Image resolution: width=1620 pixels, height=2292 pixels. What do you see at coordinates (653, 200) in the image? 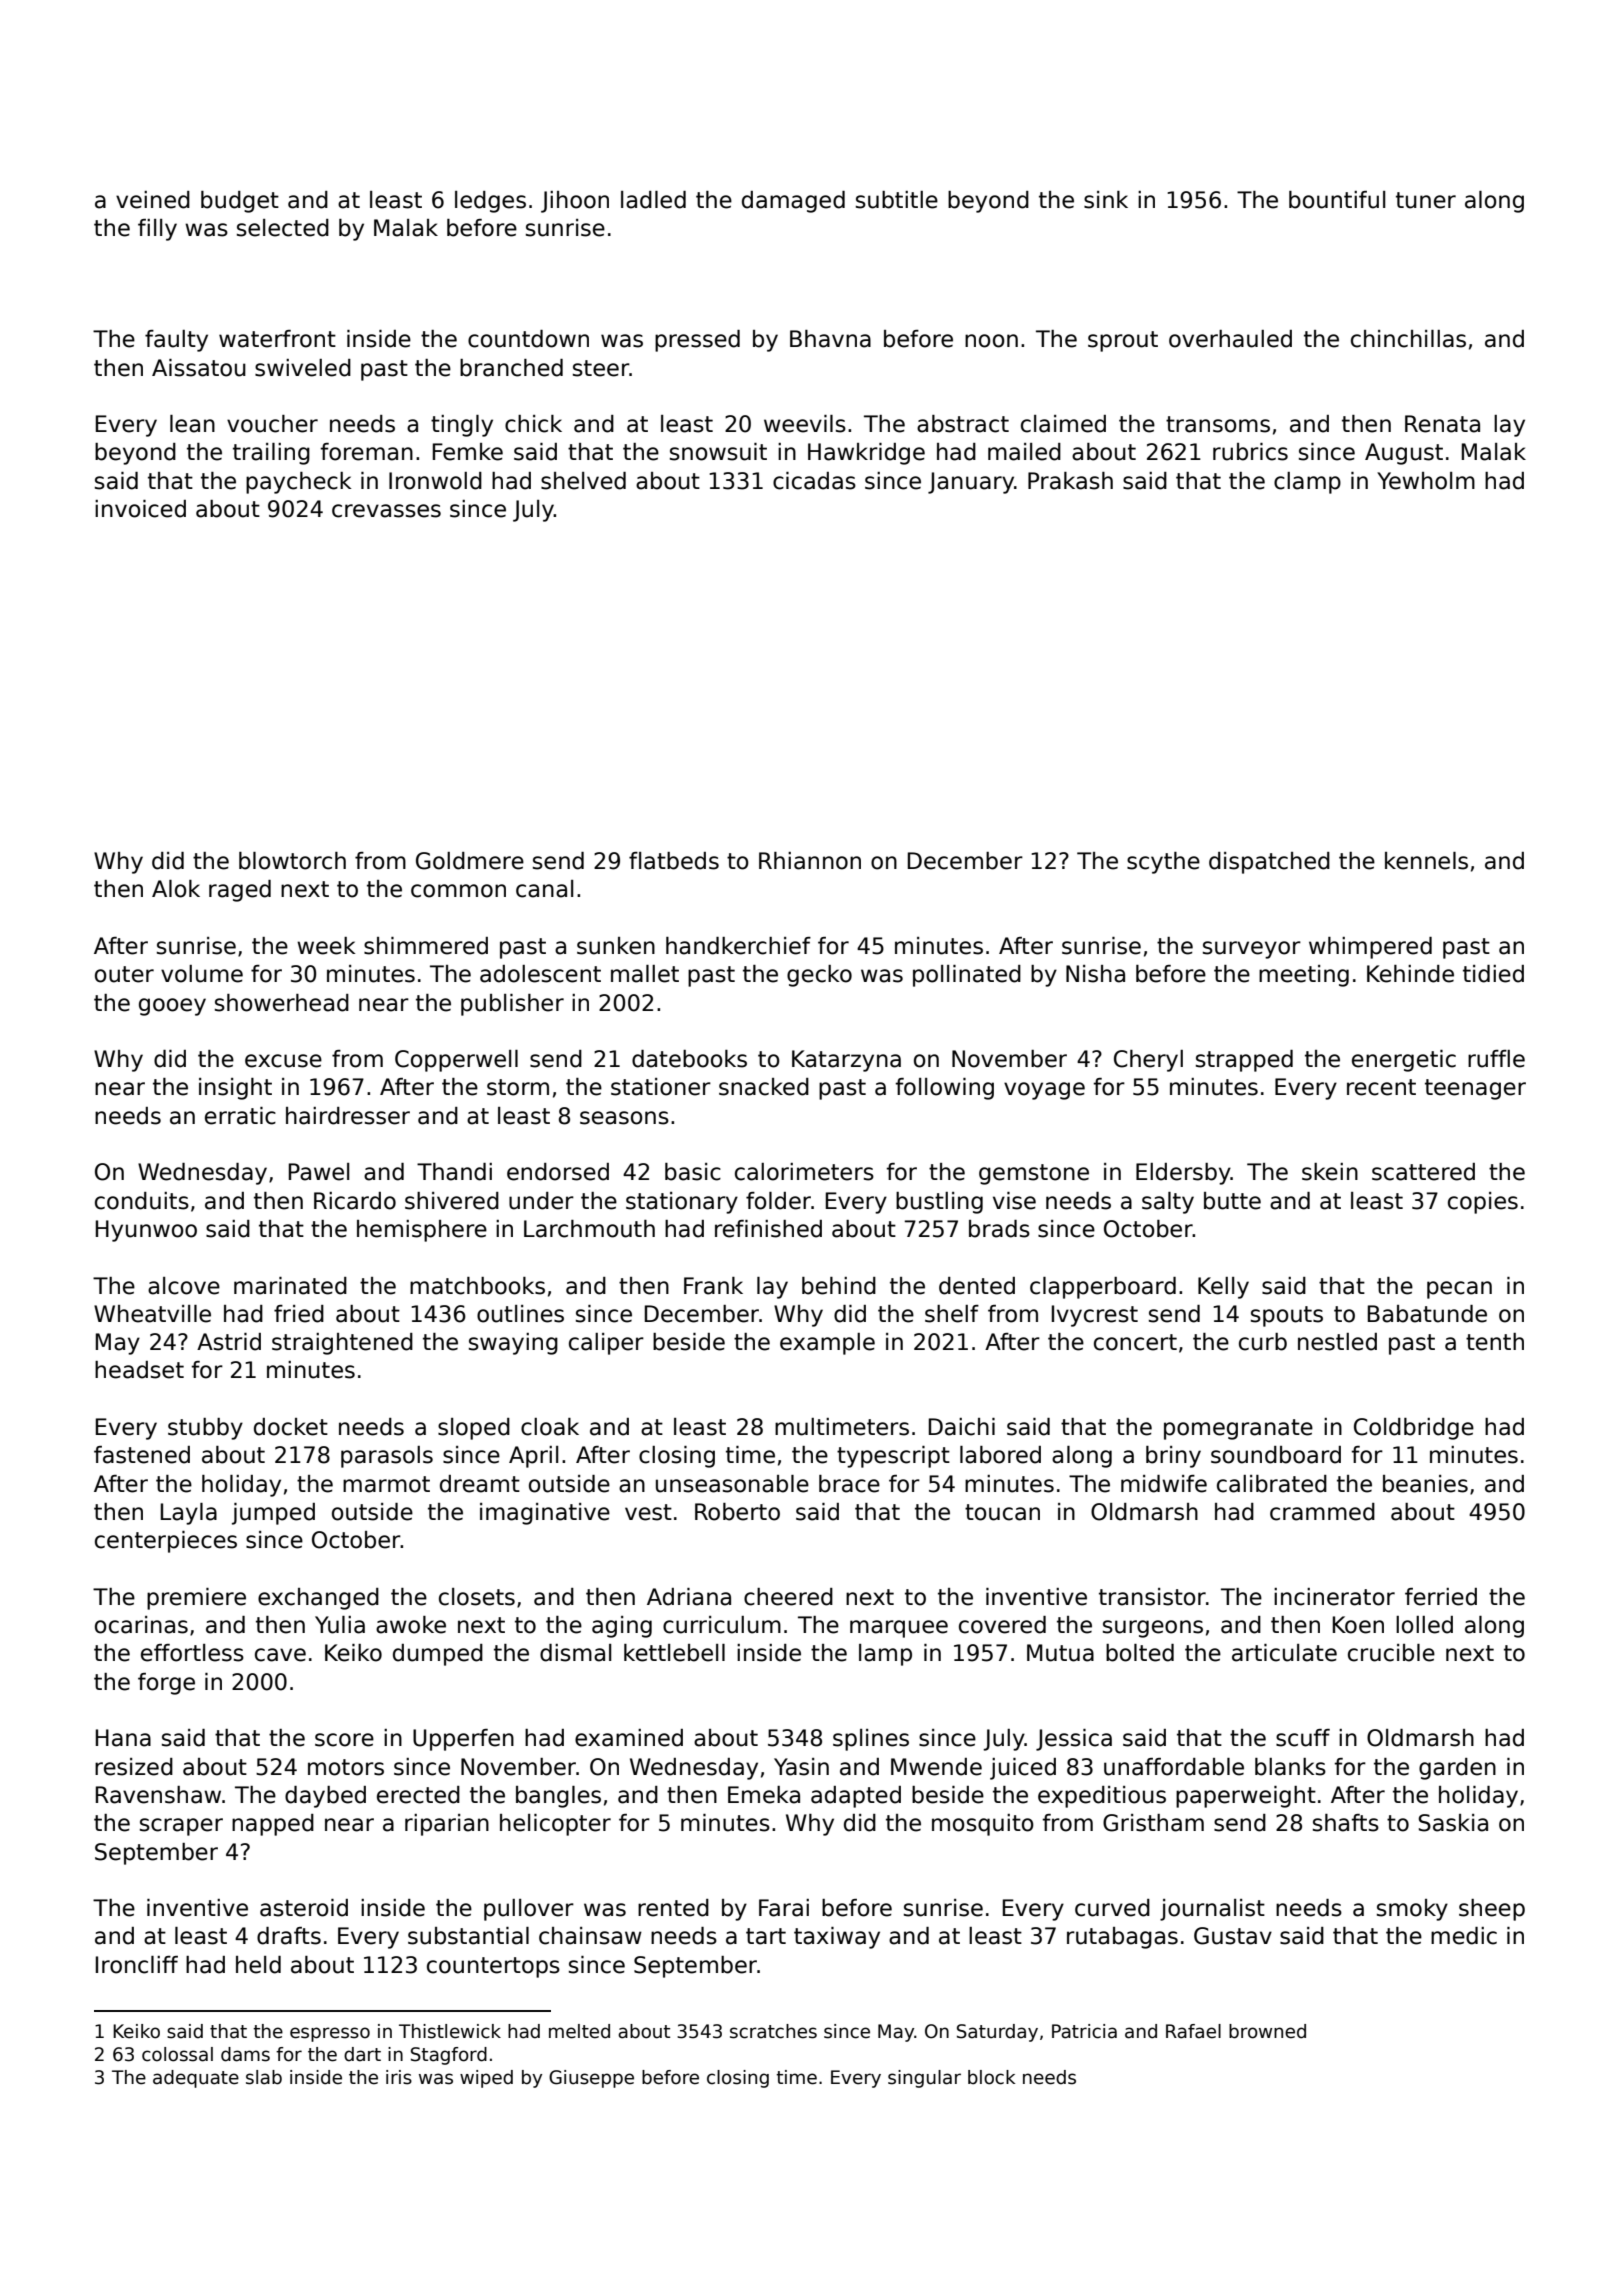
I see `ladled` at bounding box center [653, 200].
